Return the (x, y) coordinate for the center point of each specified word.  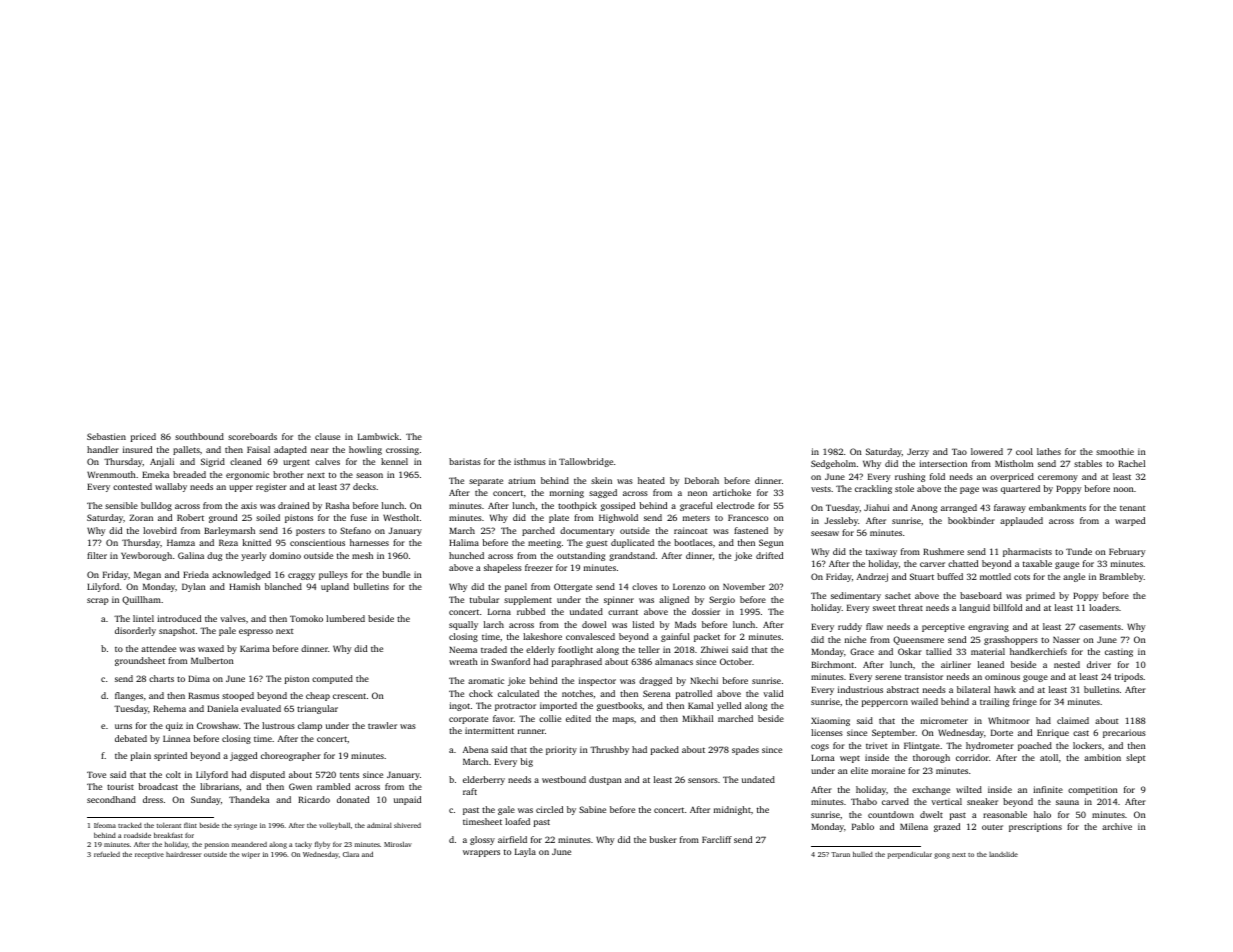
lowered (987, 451)
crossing (402, 450)
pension (217, 845)
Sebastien (106, 436)
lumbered (345, 618)
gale (506, 810)
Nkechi (704, 680)
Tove (96, 774)
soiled (268, 517)
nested (1067, 664)
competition (1093, 790)
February (1127, 552)
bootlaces (693, 542)
